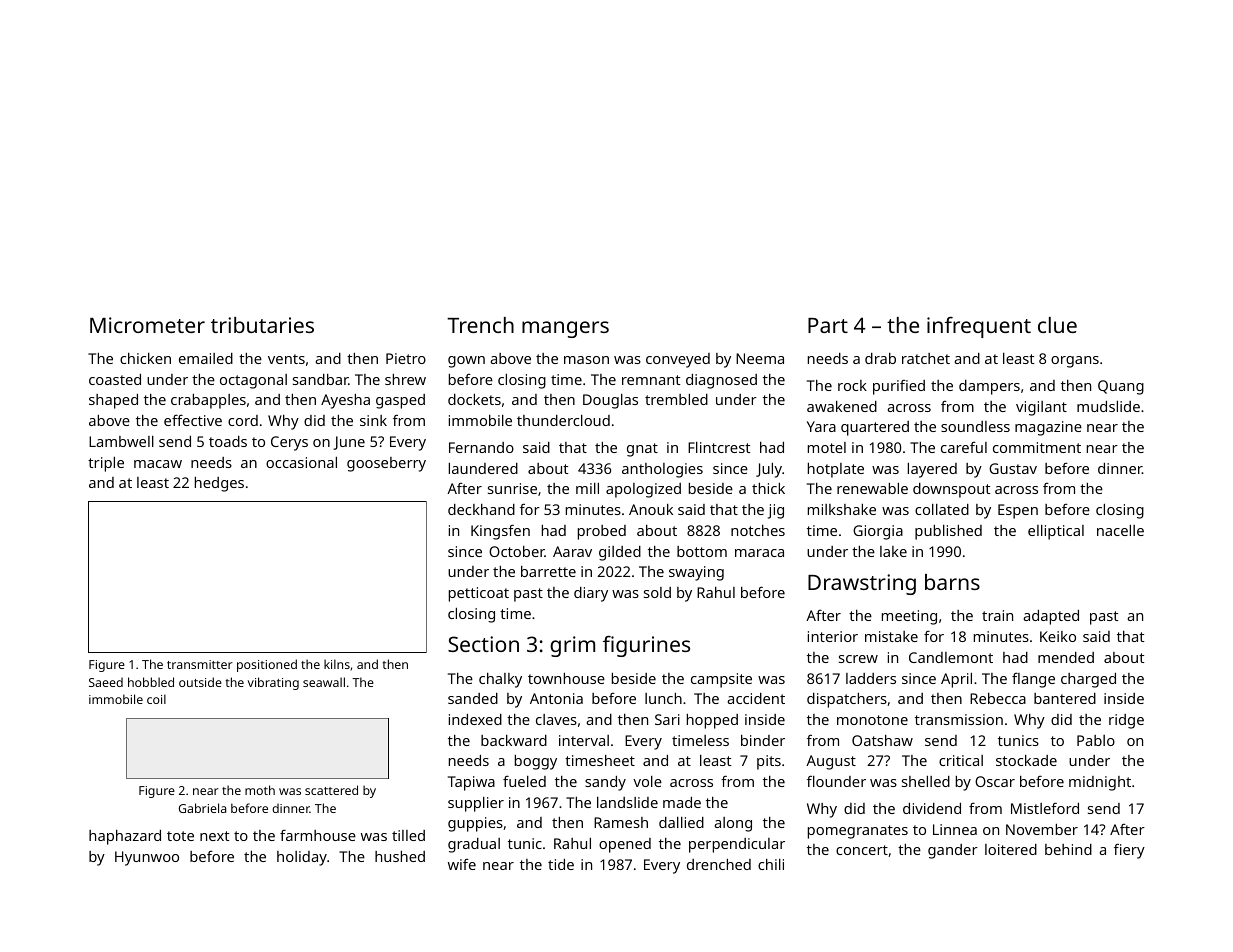 This screenshot has height=952, width=1233. Describe the element at coordinates (219, 484) in the screenshot. I see `hedges` at that location.
